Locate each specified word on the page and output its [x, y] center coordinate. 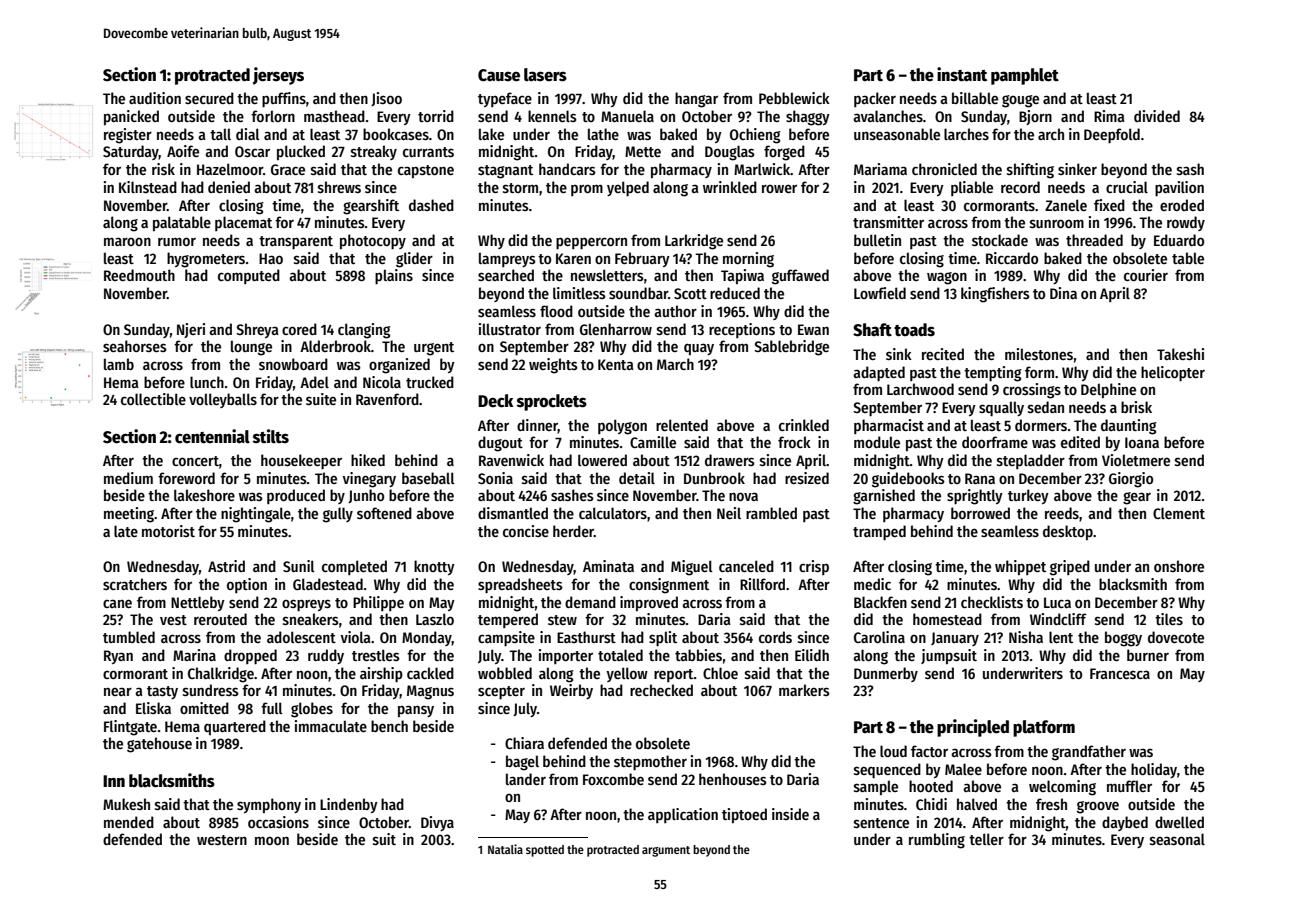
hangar [696, 100]
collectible [153, 399]
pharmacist [889, 426]
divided [1157, 116]
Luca [1057, 602]
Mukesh [126, 804]
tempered [508, 620]
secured [209, 98]
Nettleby [198, 603]
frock [794, 442]
